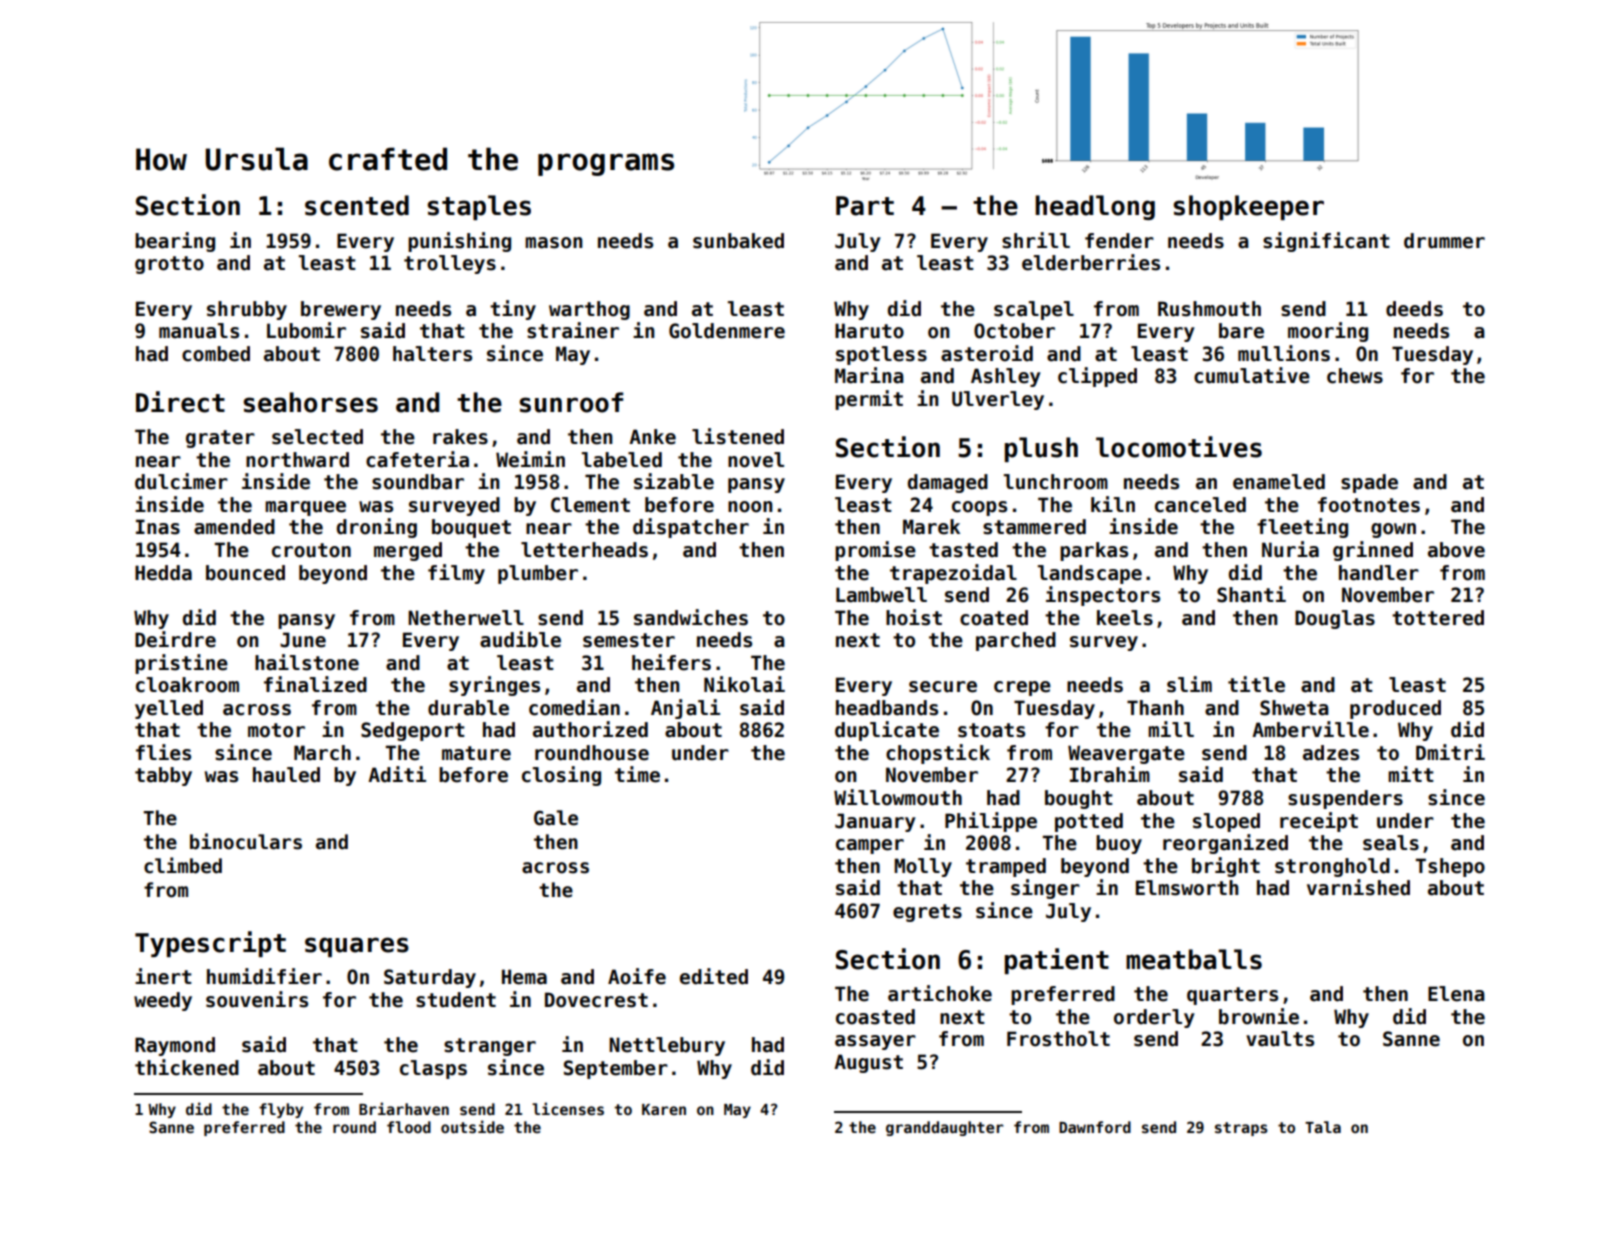 The image size is (1620, 1252). Describe the element at coordinates (357, 947) in the document. I see `squares` at that location.
